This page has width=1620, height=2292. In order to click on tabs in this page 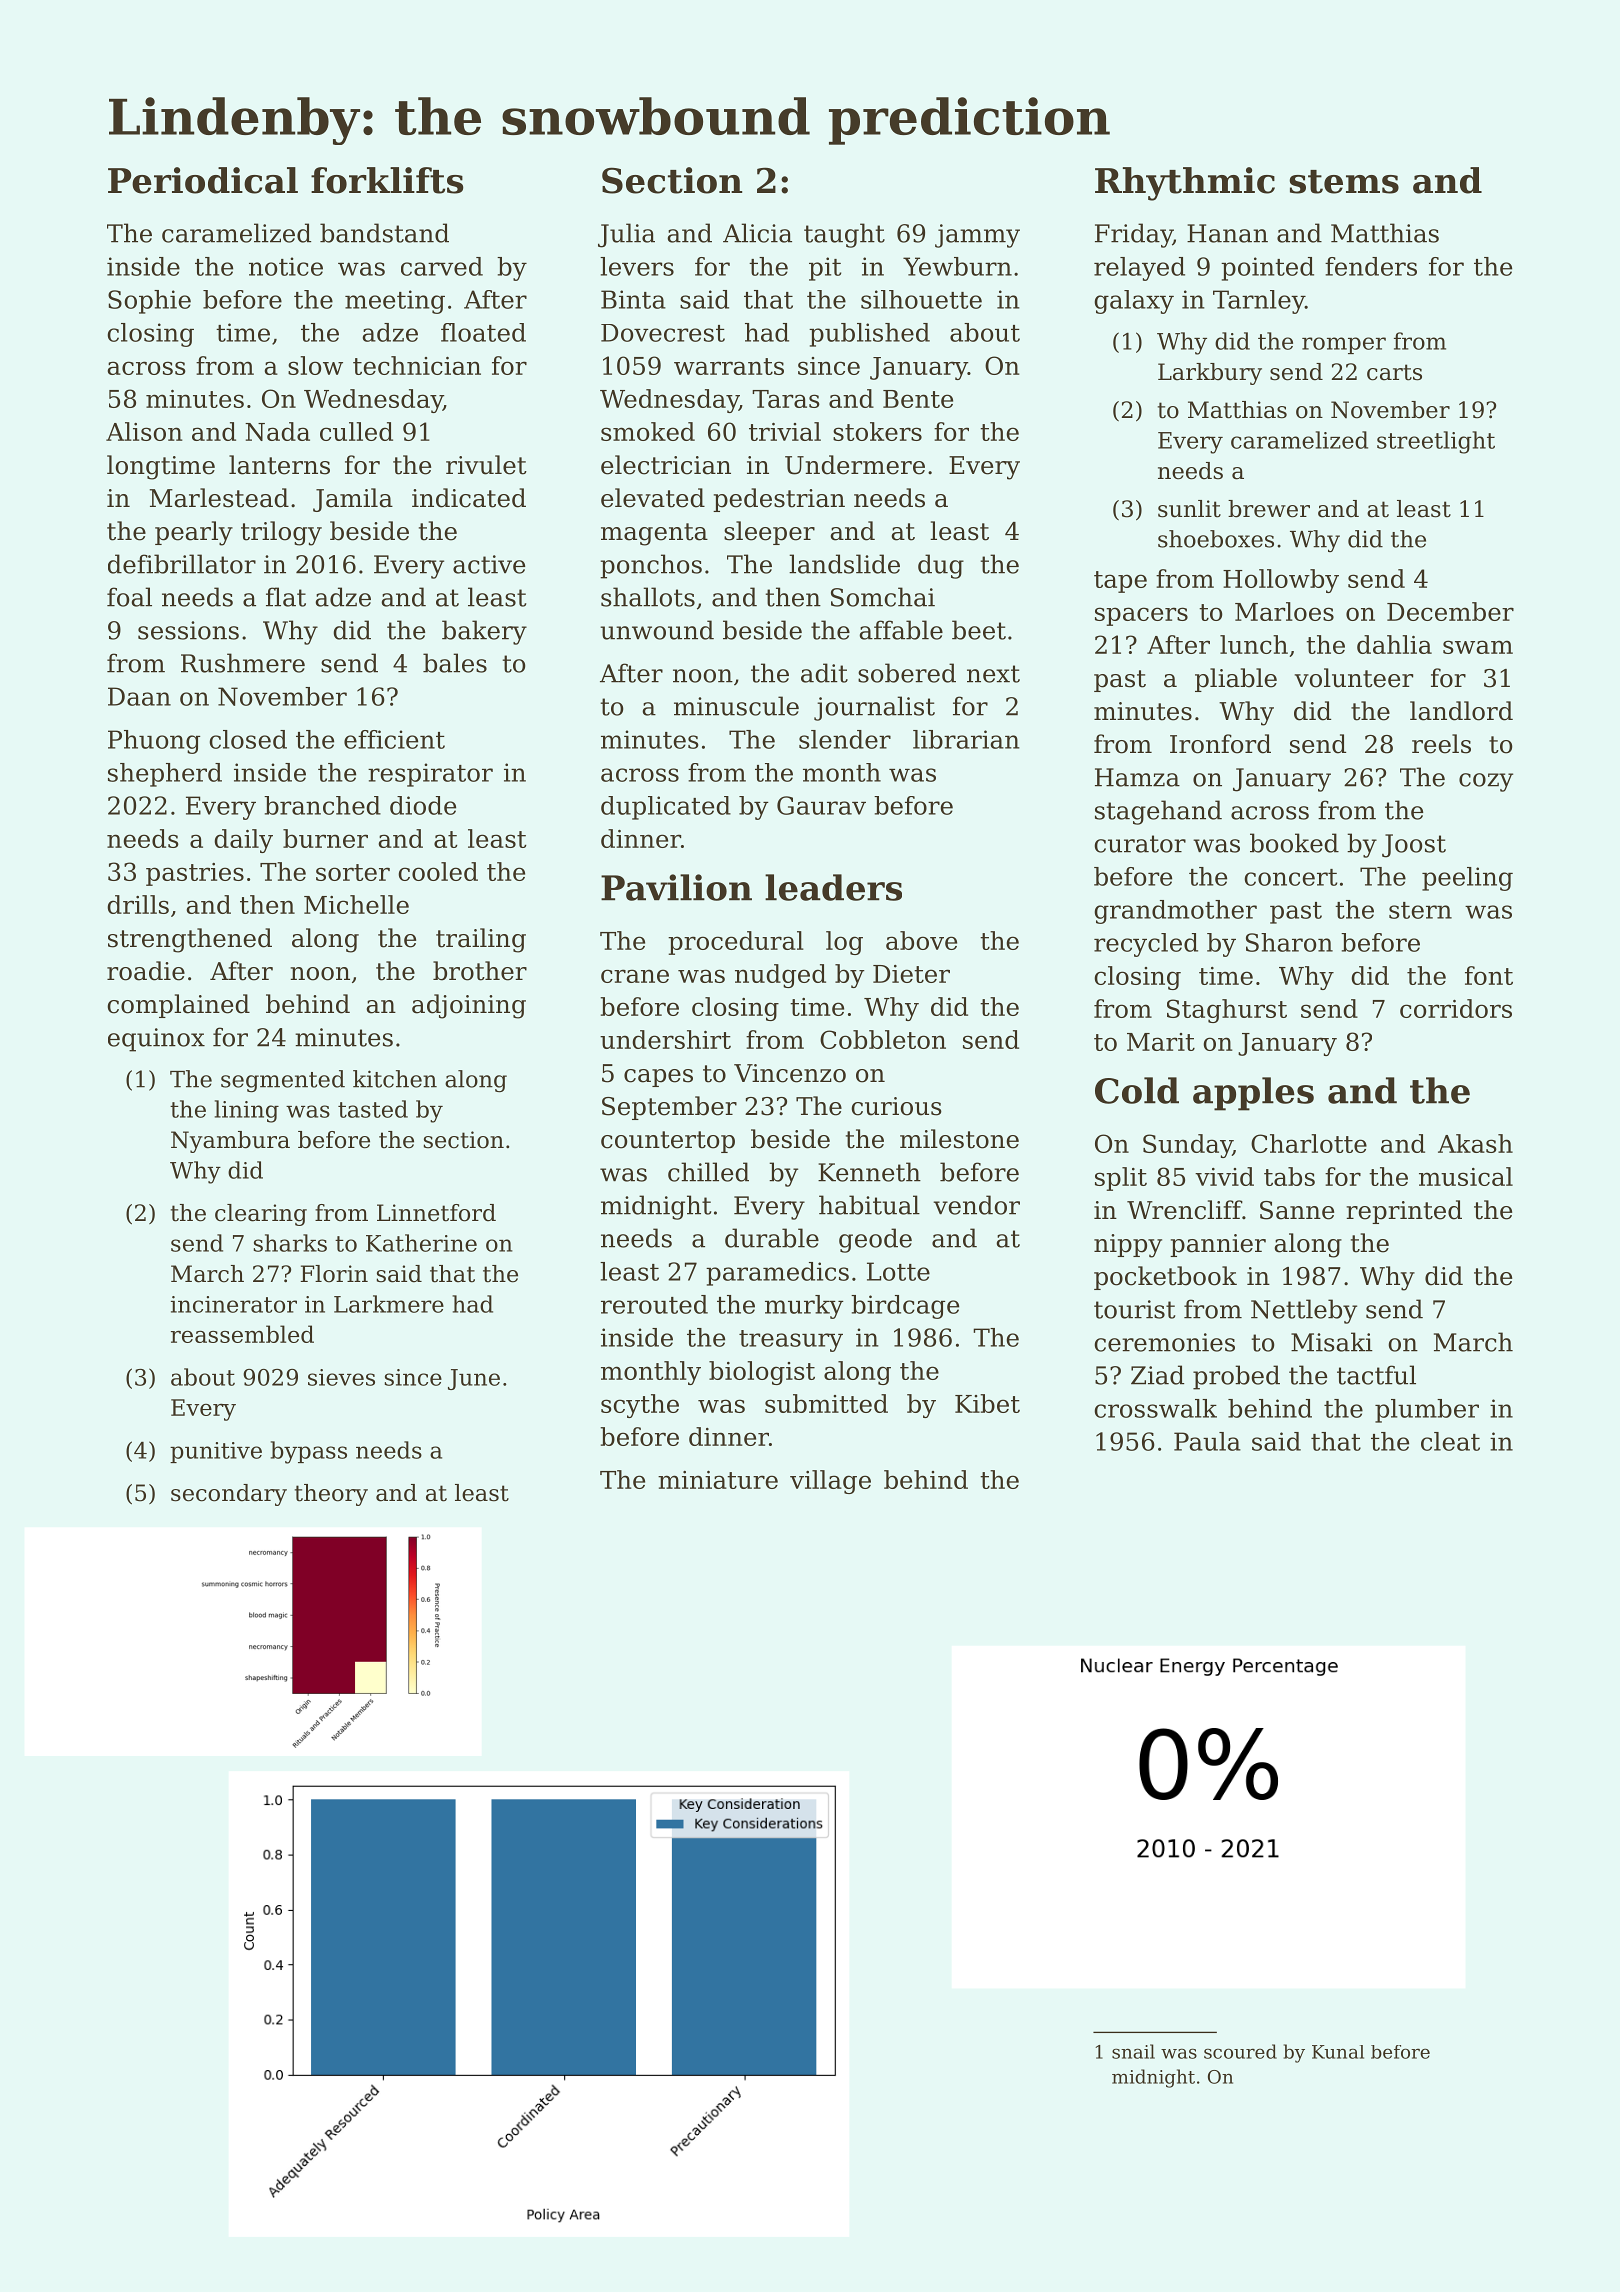, I will do `click(1289, 1176)`.
